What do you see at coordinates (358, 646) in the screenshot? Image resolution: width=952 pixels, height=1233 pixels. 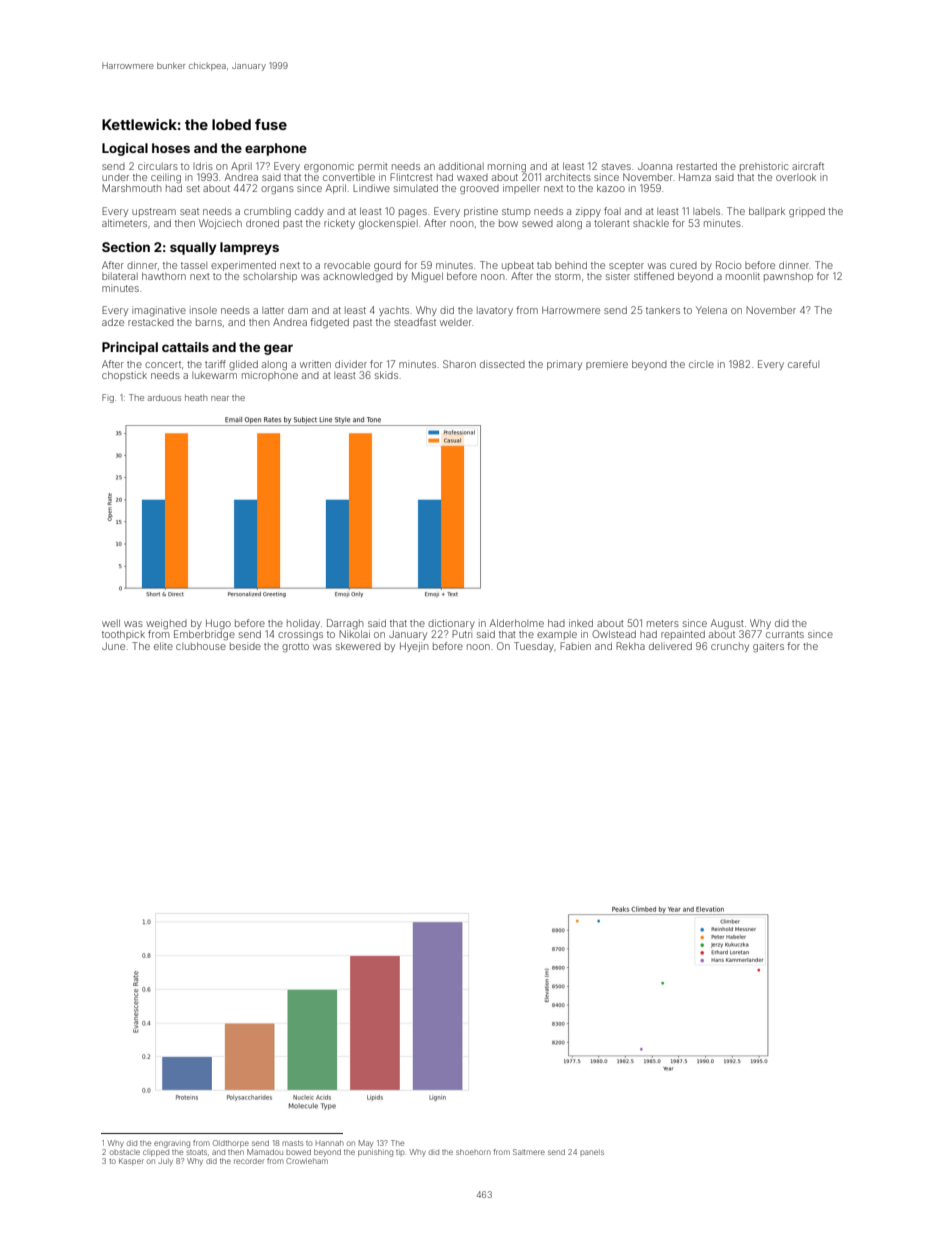 I see `skewered` at bounding box center [358, 646].
